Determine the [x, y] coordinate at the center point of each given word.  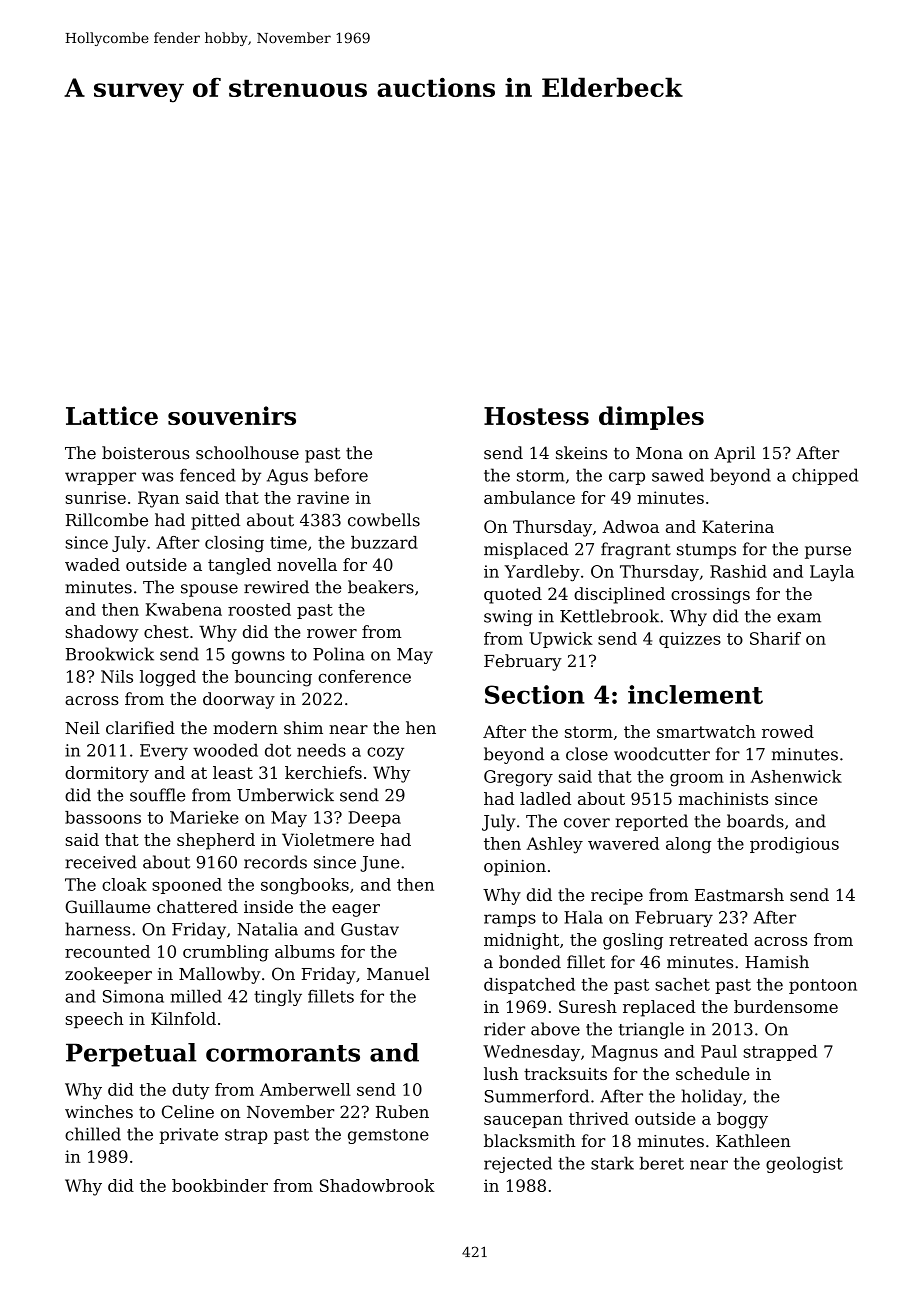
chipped [825, 476]
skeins [581, 453]
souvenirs [232, 415]
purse [828, 552]
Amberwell [305, 1089]
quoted [513, 595]
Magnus [624, 1053]
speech [94, 1020]
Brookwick [110, 654]
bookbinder [220, 1185]
